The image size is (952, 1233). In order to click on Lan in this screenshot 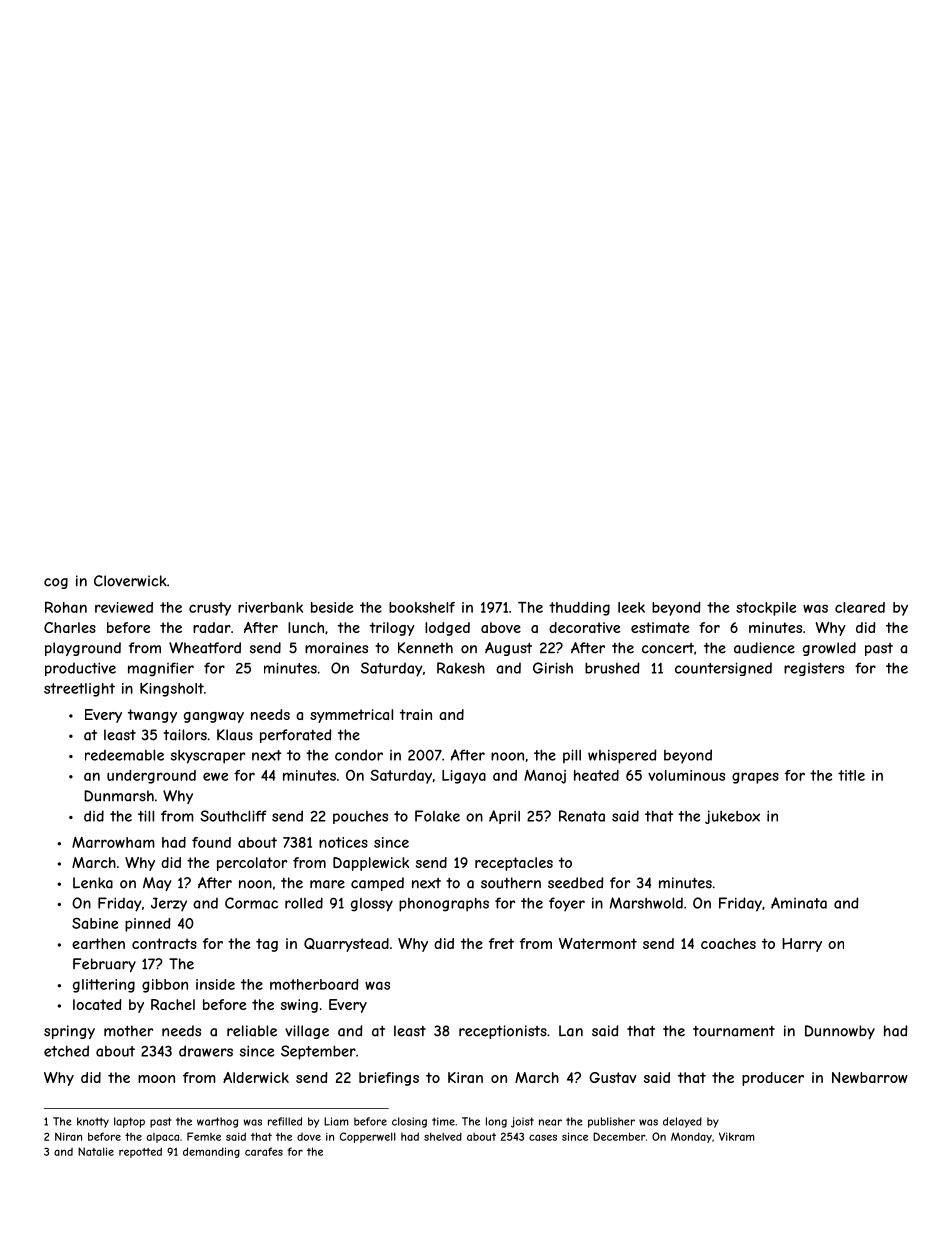, I will do `click(571, 1031)`.
